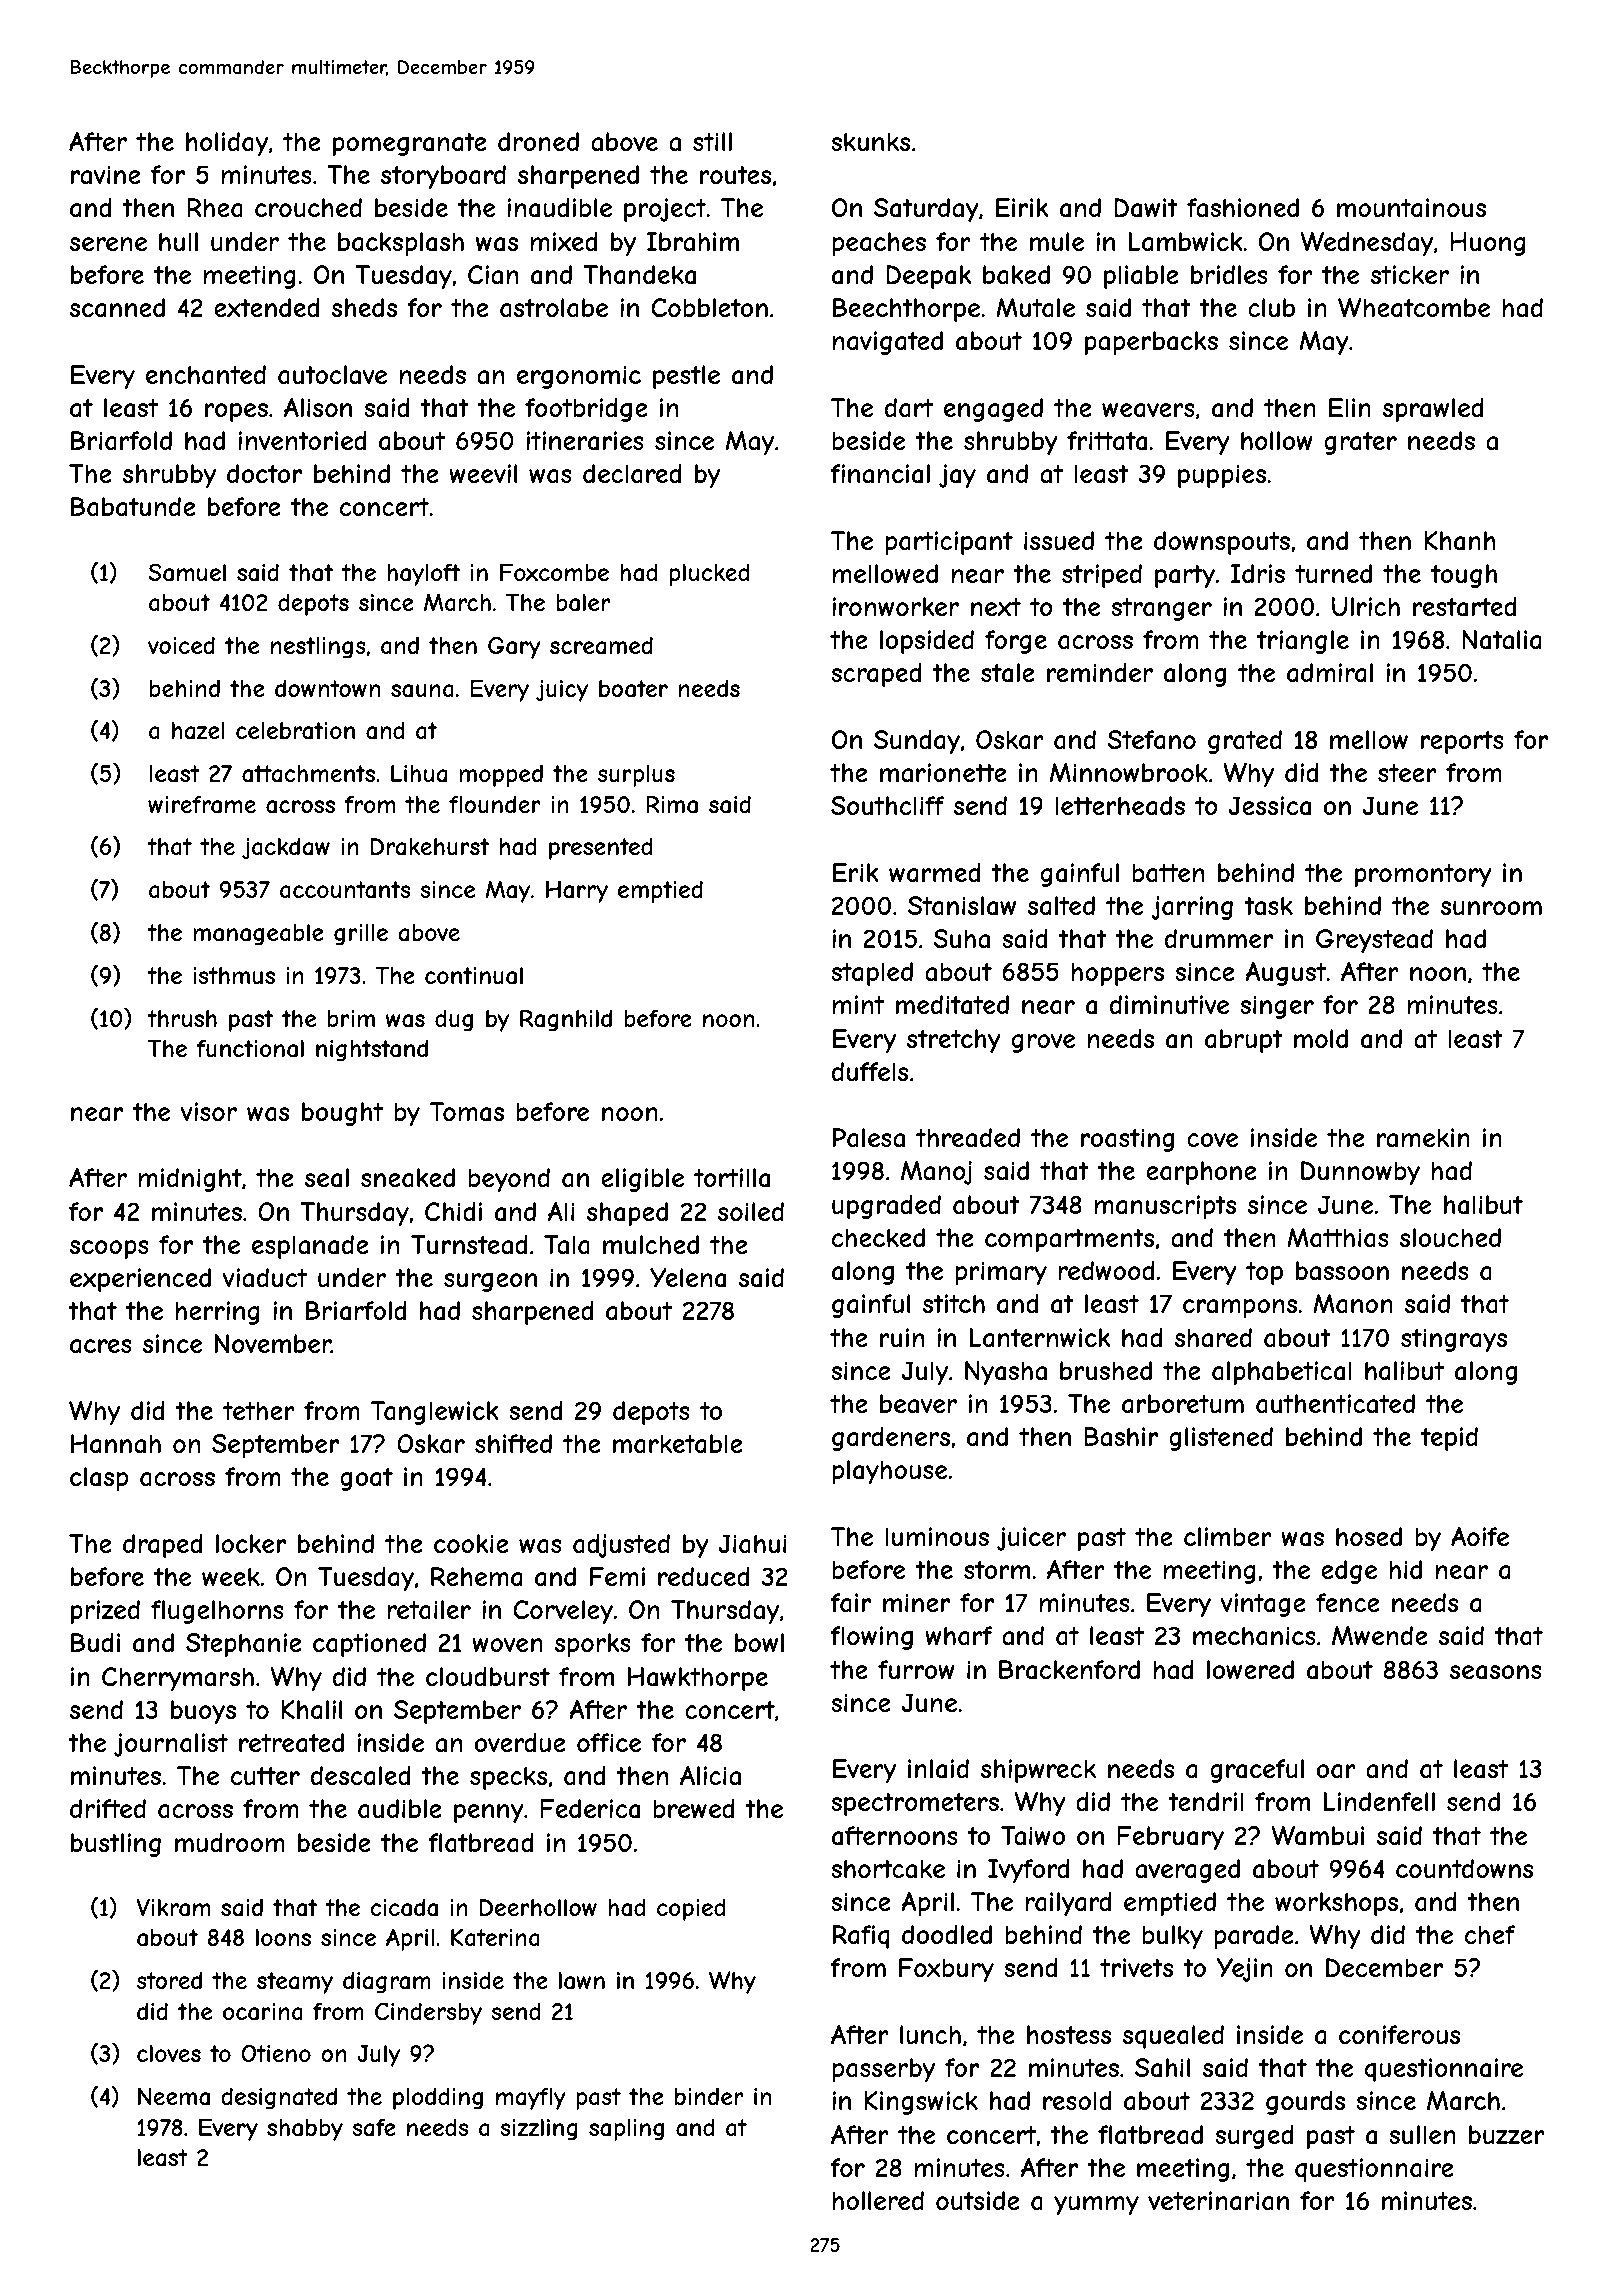  What do you see at coordinates (870, 141) in the screenshot?
I see `skunks` at bounding box center [870, 141].
